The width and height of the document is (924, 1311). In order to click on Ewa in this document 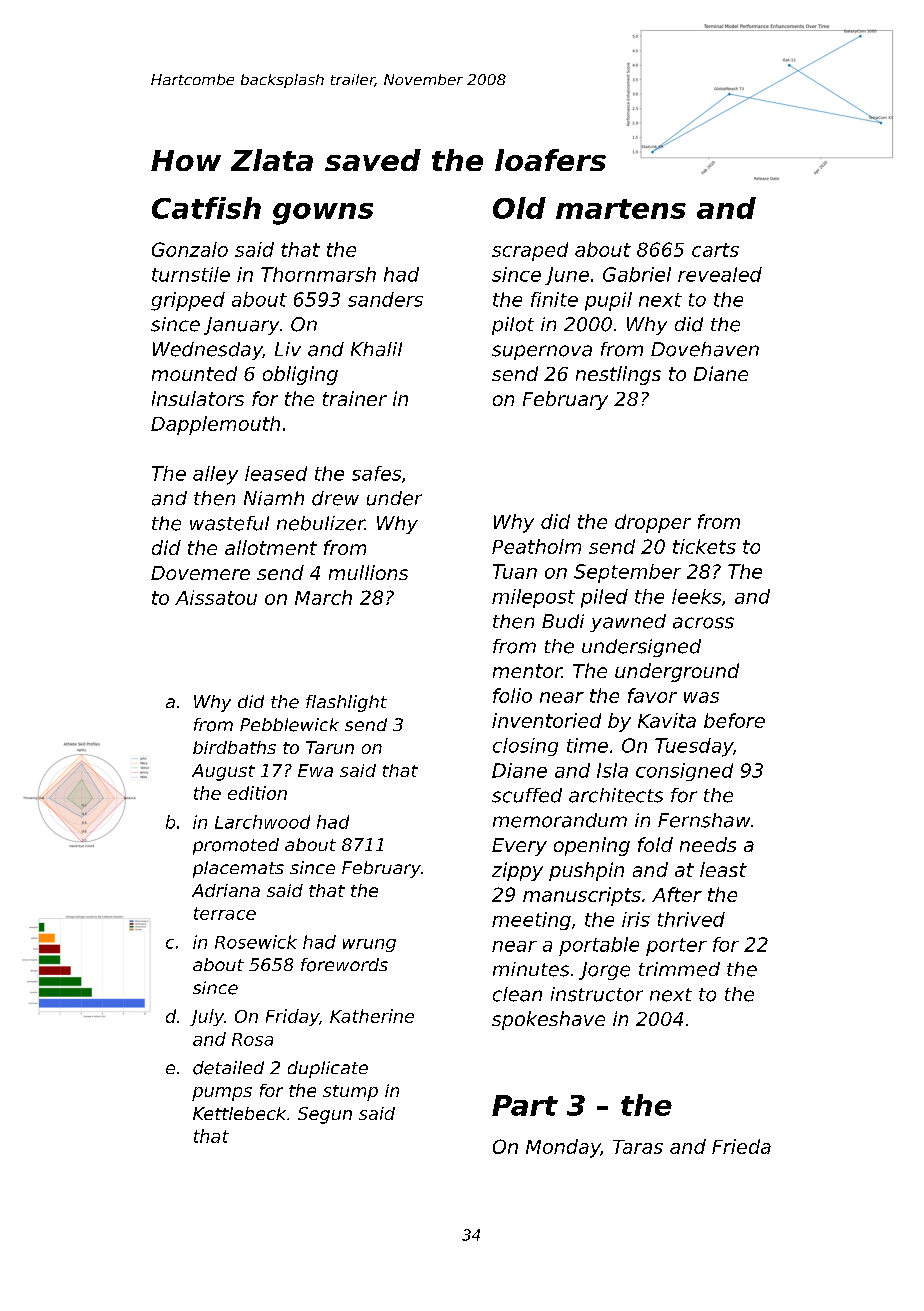, I will do `click(315, 770)`.
